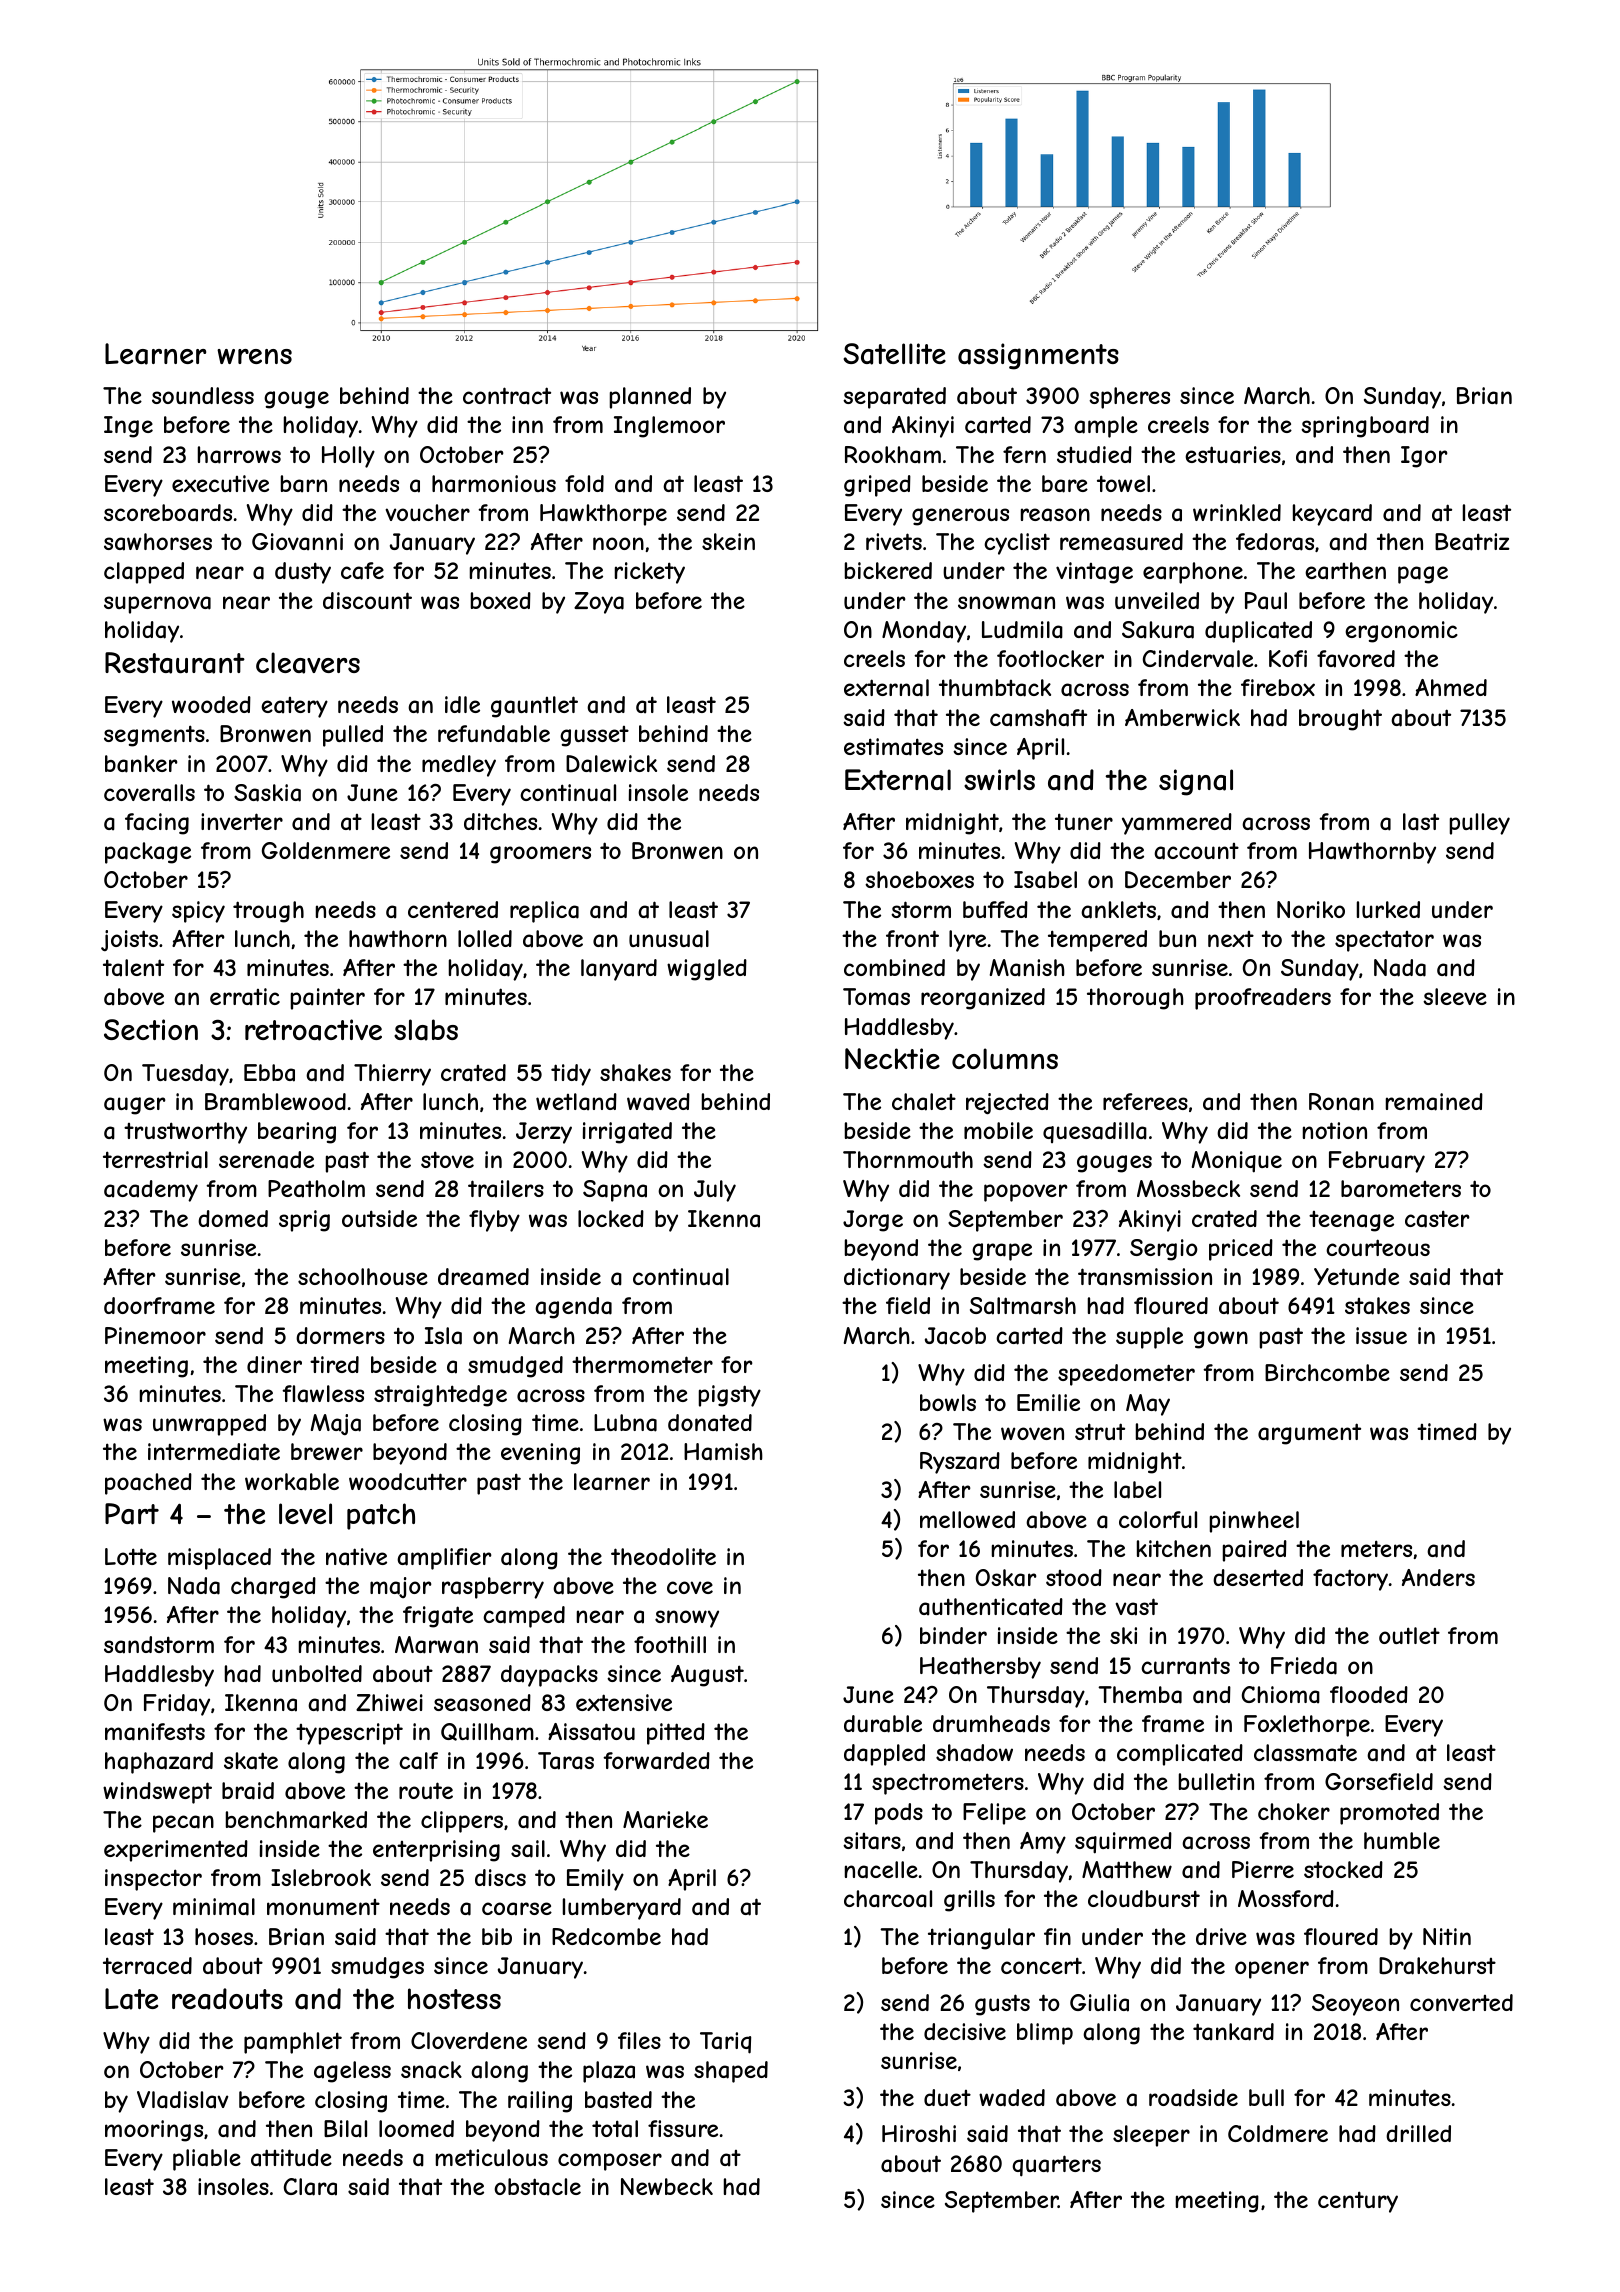  What do you see at coordinates (619, 970) in the page?
I see `lanyard` at bounding box center [619, 970].
